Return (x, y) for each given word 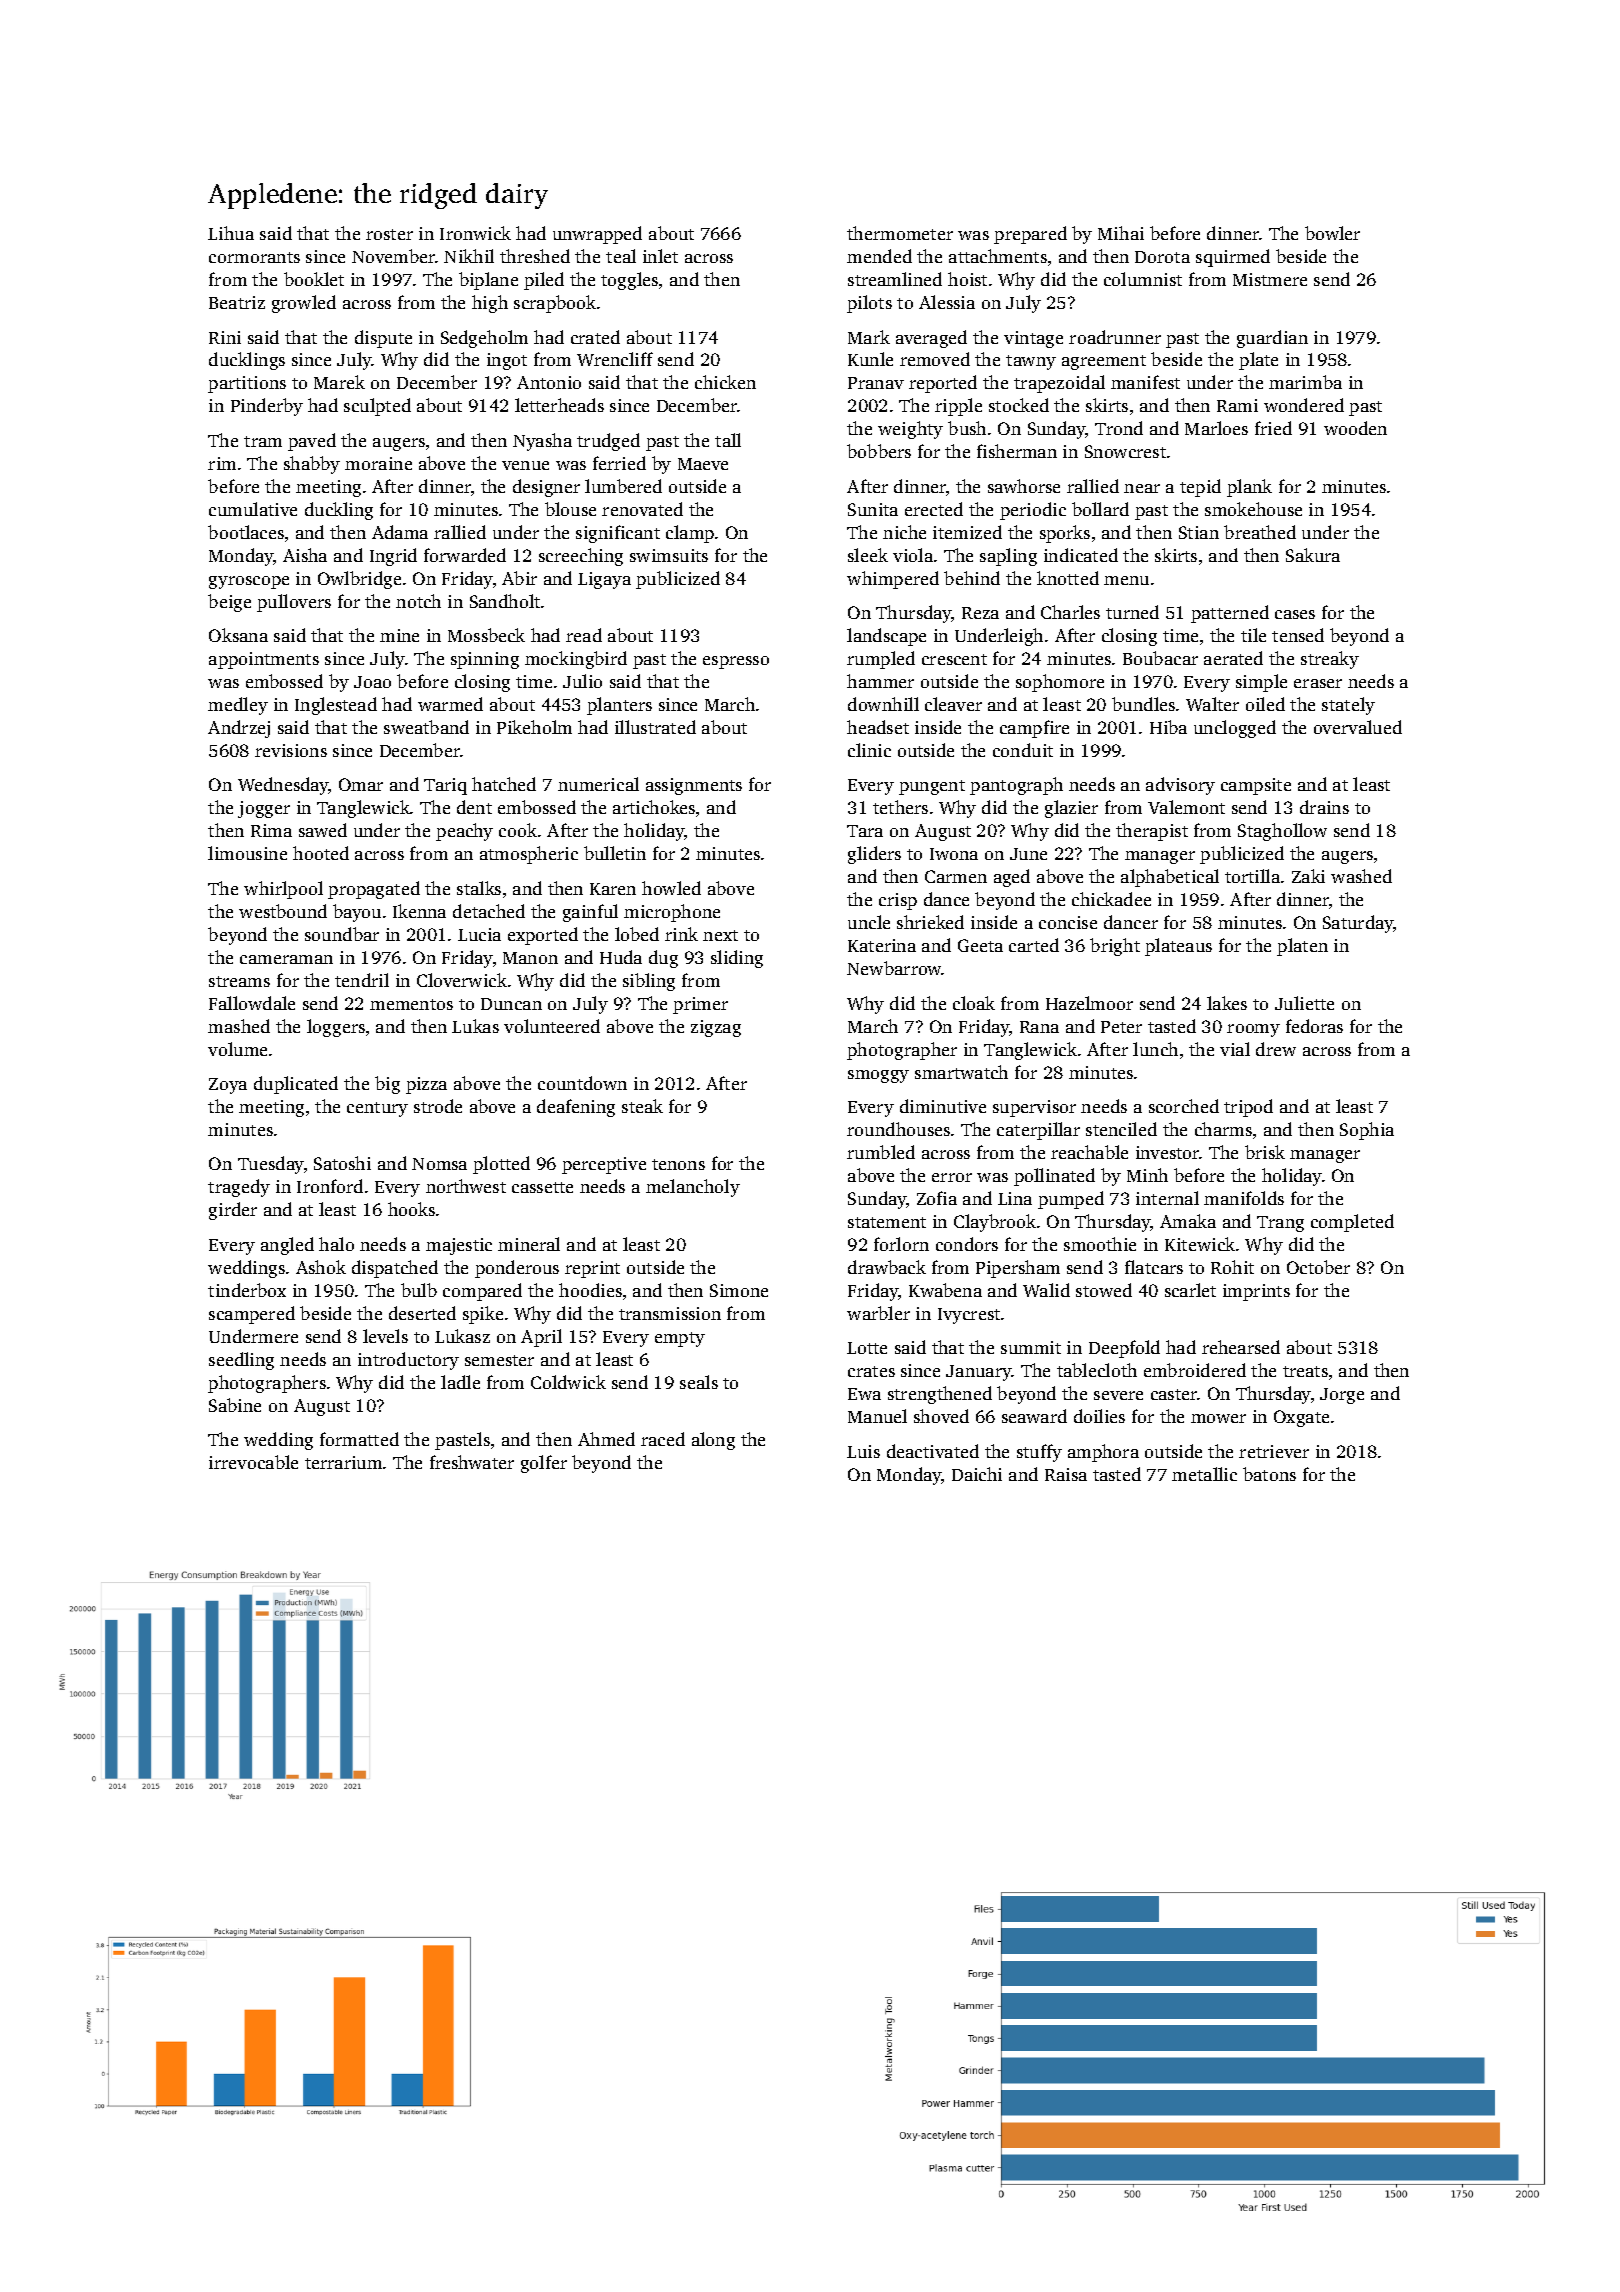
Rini (225, 337)
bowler (1332, 233)
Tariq (445, 786)
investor (1168, 1152)
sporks (1065, 534)
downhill (883, 704)
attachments (998, 256)
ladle (460, 1382)
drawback (887, 1267)
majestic (459, 1246)
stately (1348, 706)
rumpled (881, 660)
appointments (264, 660)
